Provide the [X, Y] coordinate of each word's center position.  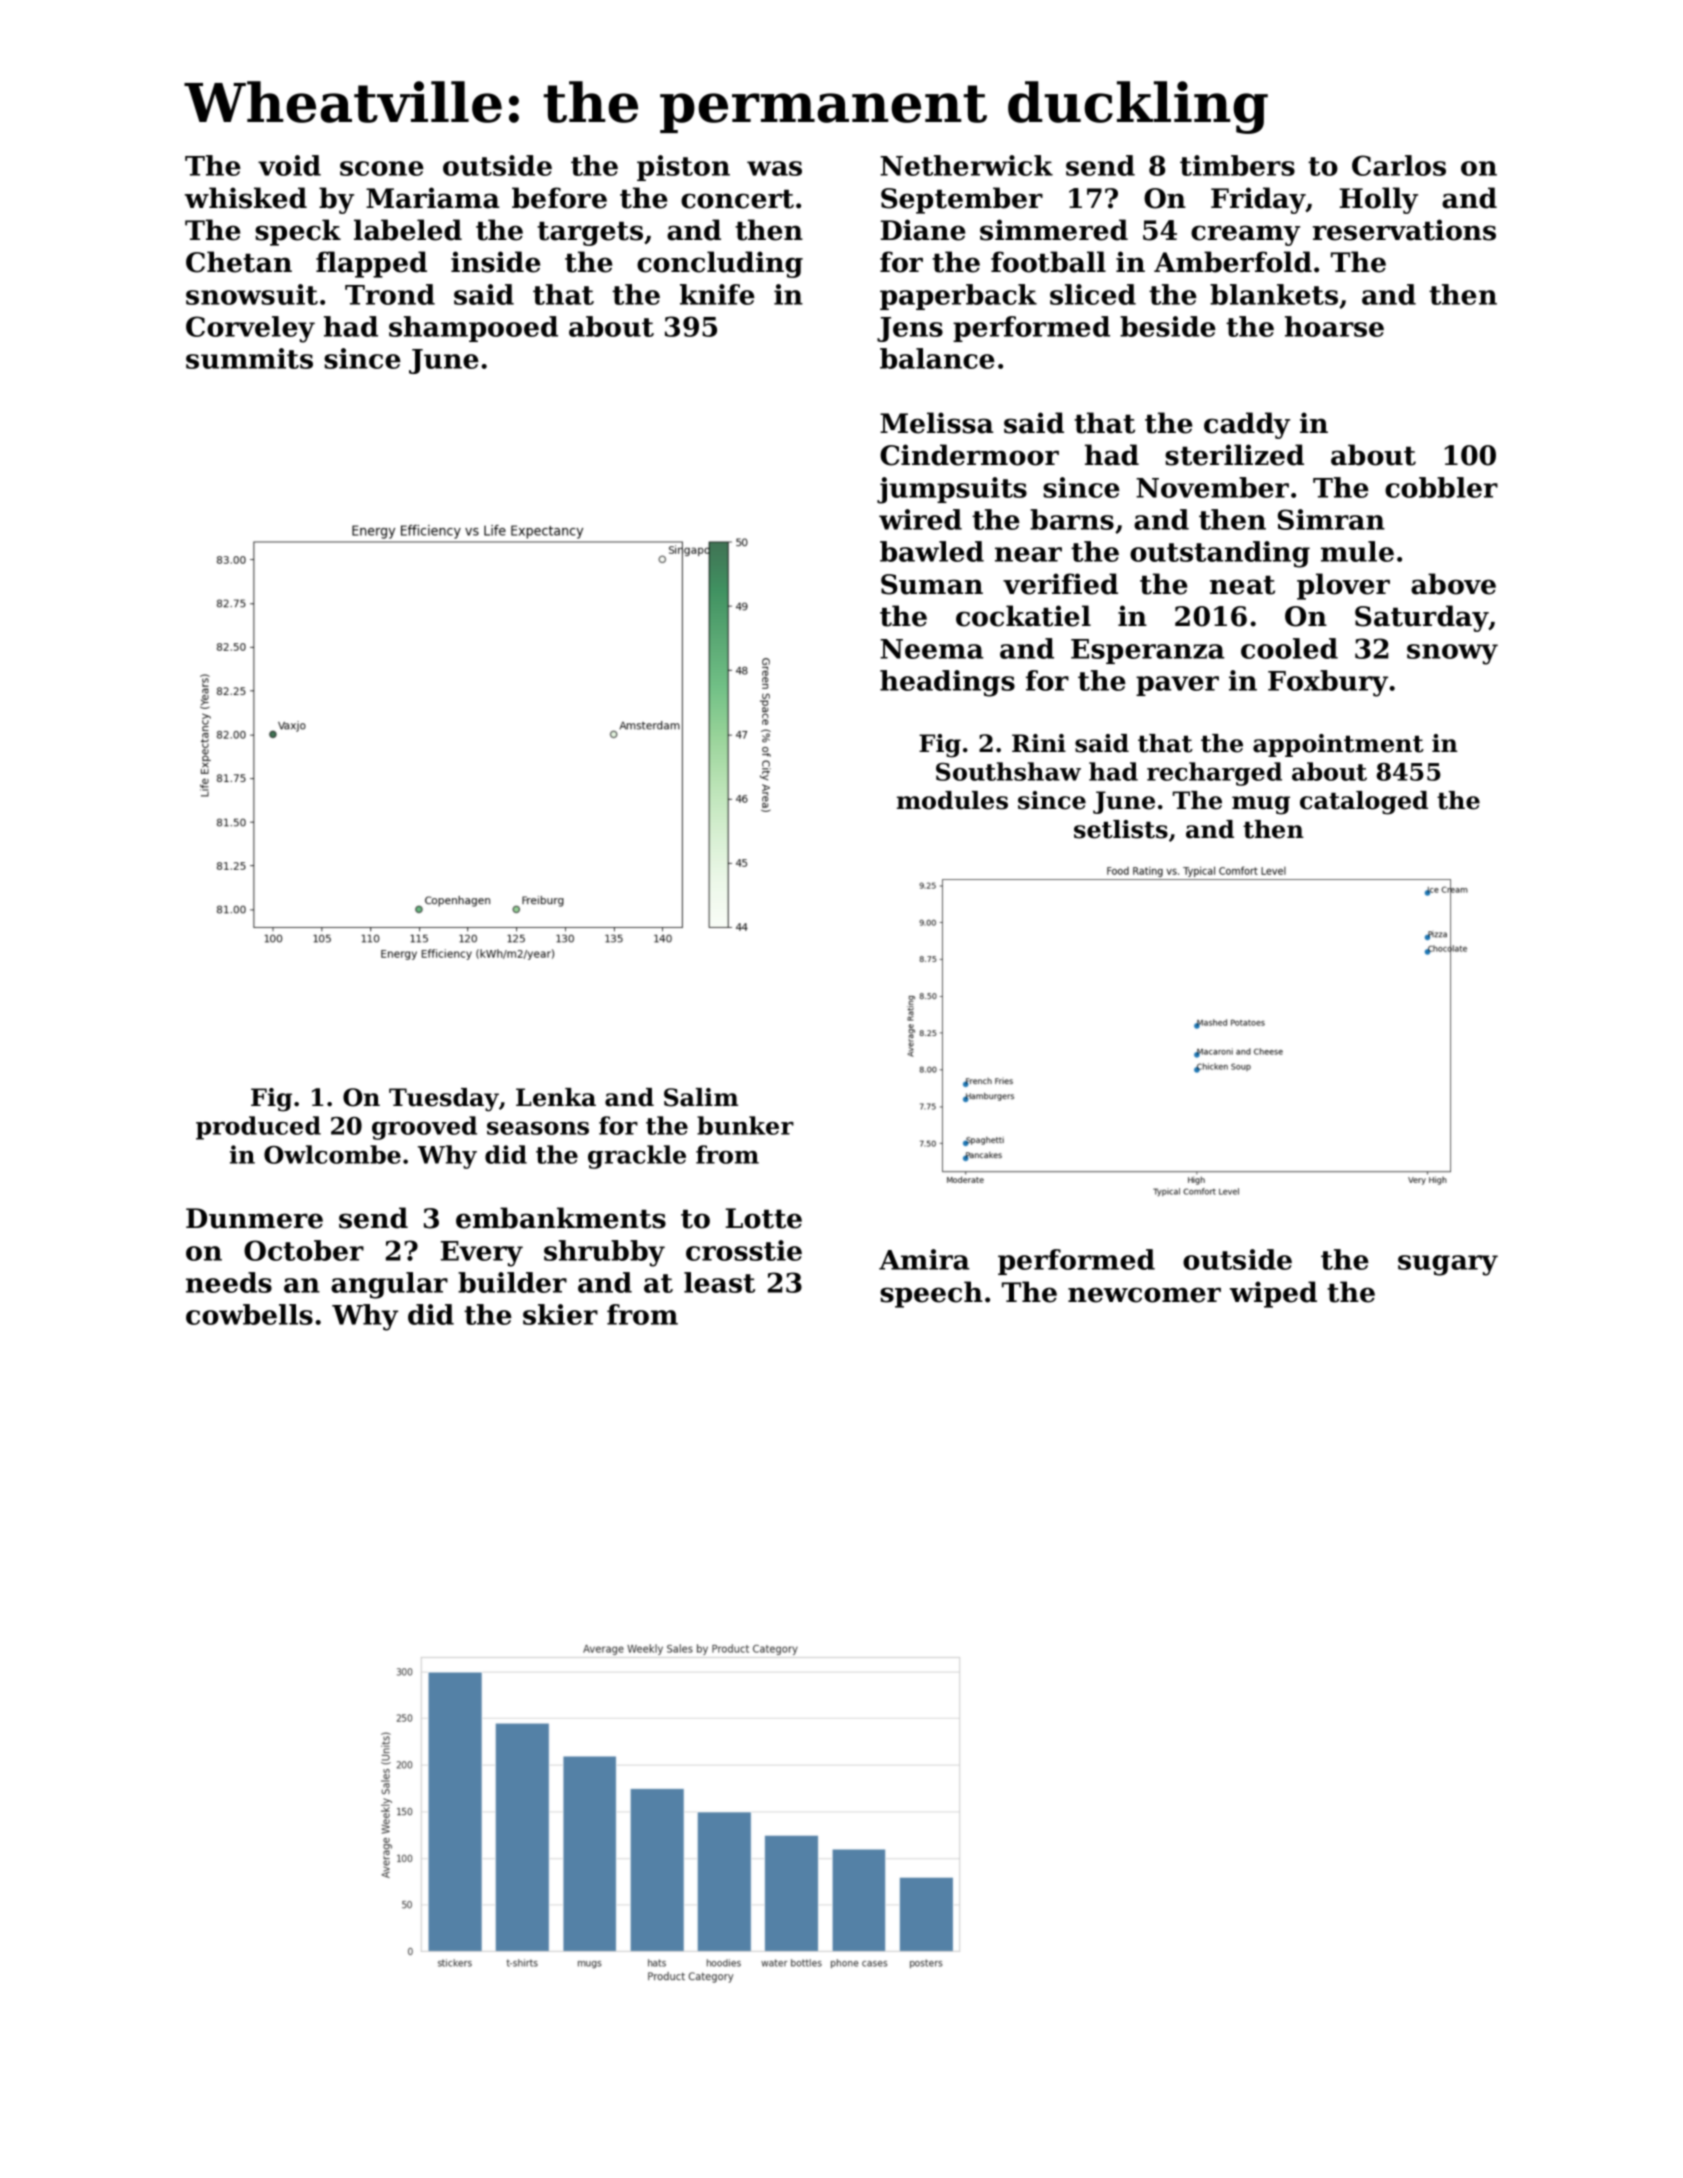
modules [952, 800]
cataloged [1364, 803]
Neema [932, 649]
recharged [1214, 774]
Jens [910, 329]
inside [495, 262]
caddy [1247, 425]
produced [258, 1128]
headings [947, 683]
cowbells [249, 1314]
